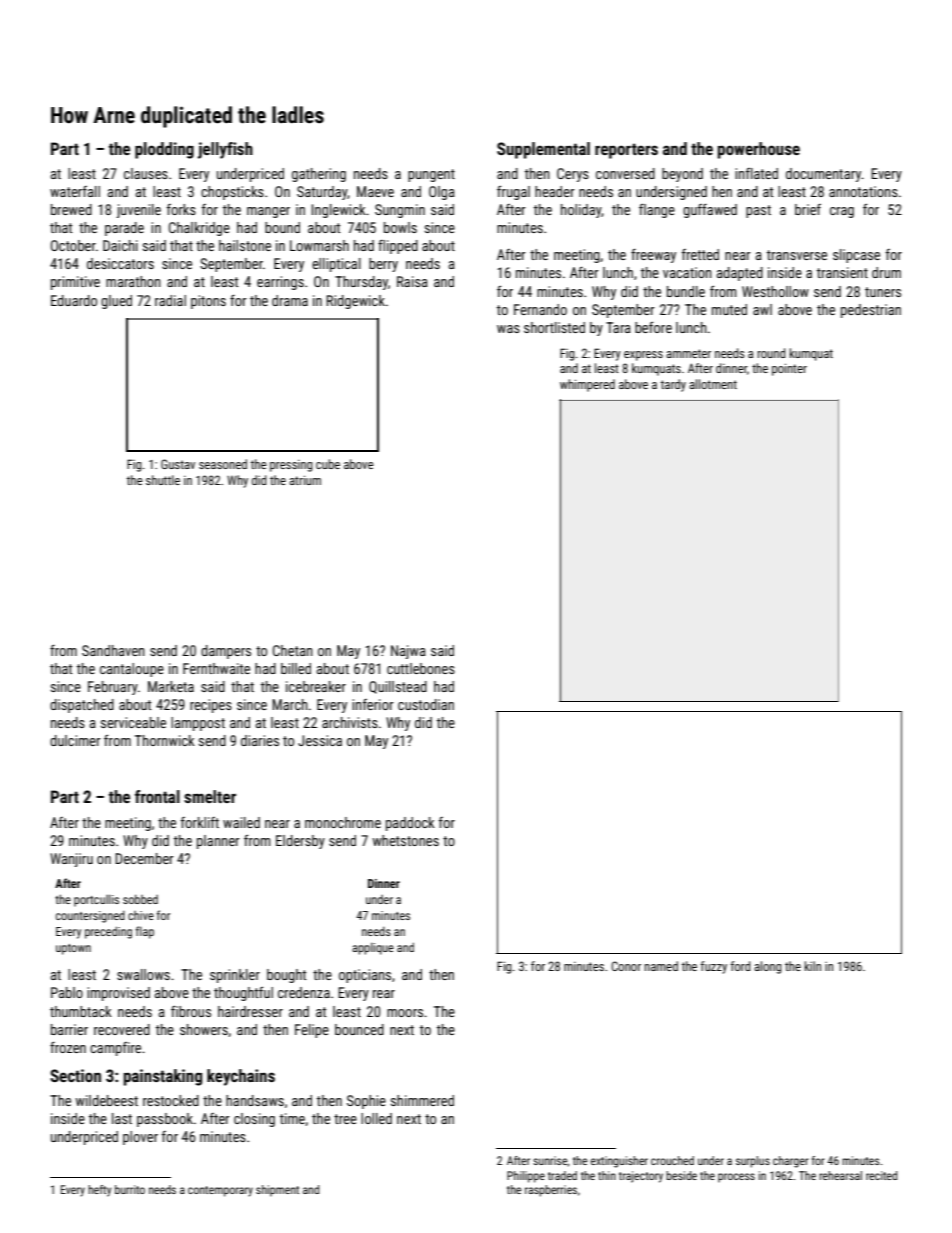 This screenshot has height=1233, width=952. What do you see at coordinates (789, 369) in the screenshot?
I see `pointer` at bounding box center [789, 369].
